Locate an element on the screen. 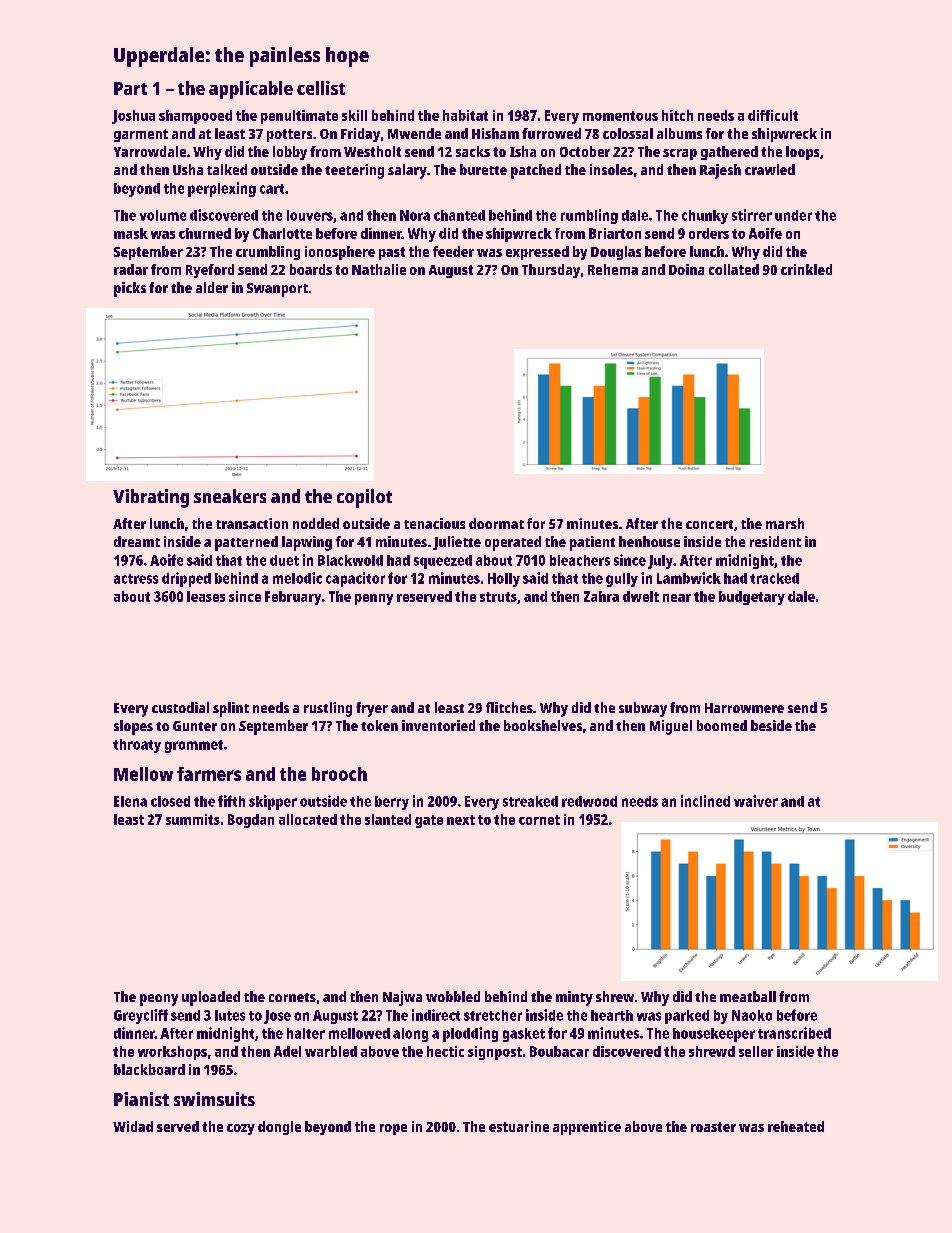  doormat is located at coordinates (496, 523).
